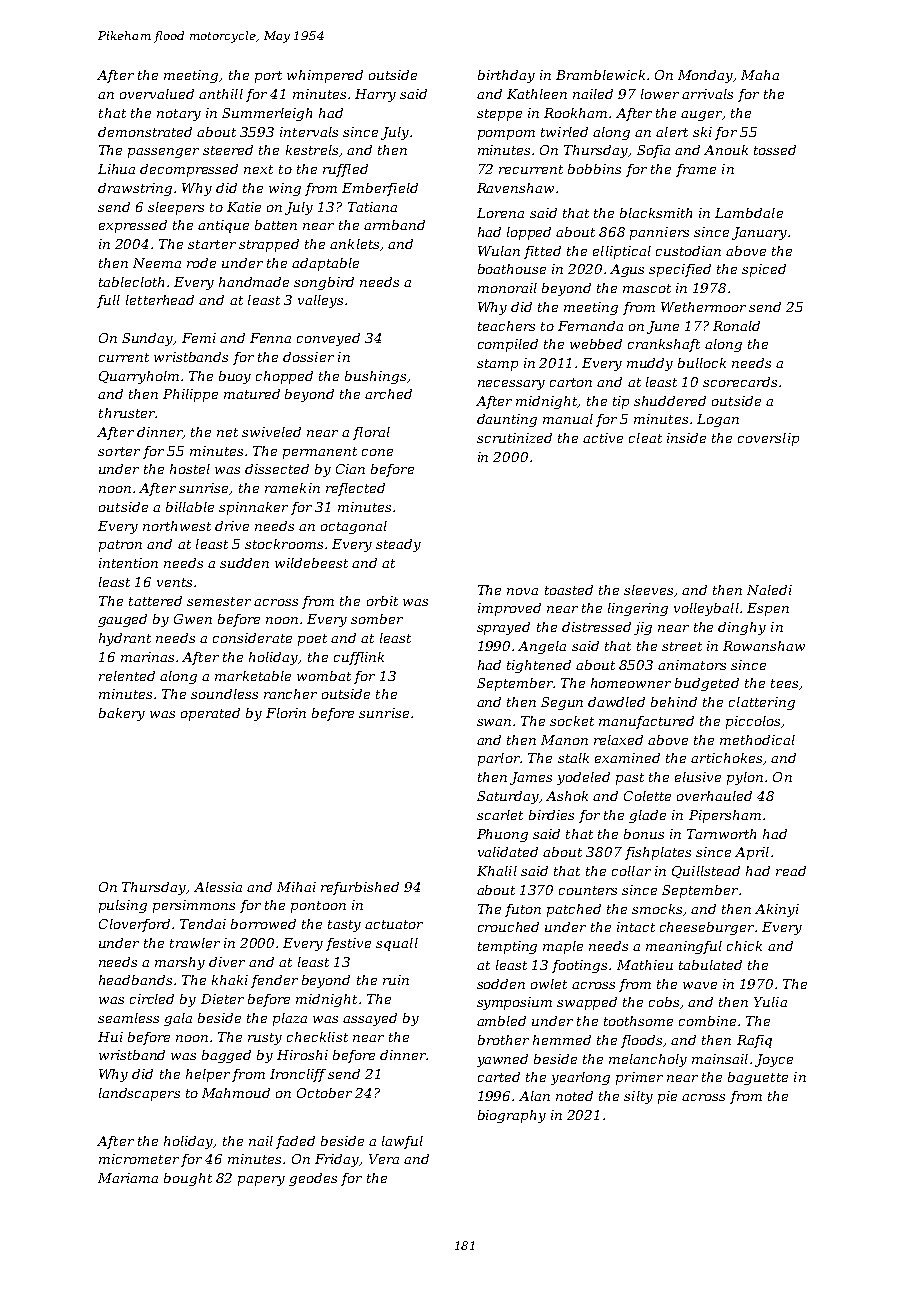 This document has width=908, height=1316. I want to click on Neema, so click(157, 263).
